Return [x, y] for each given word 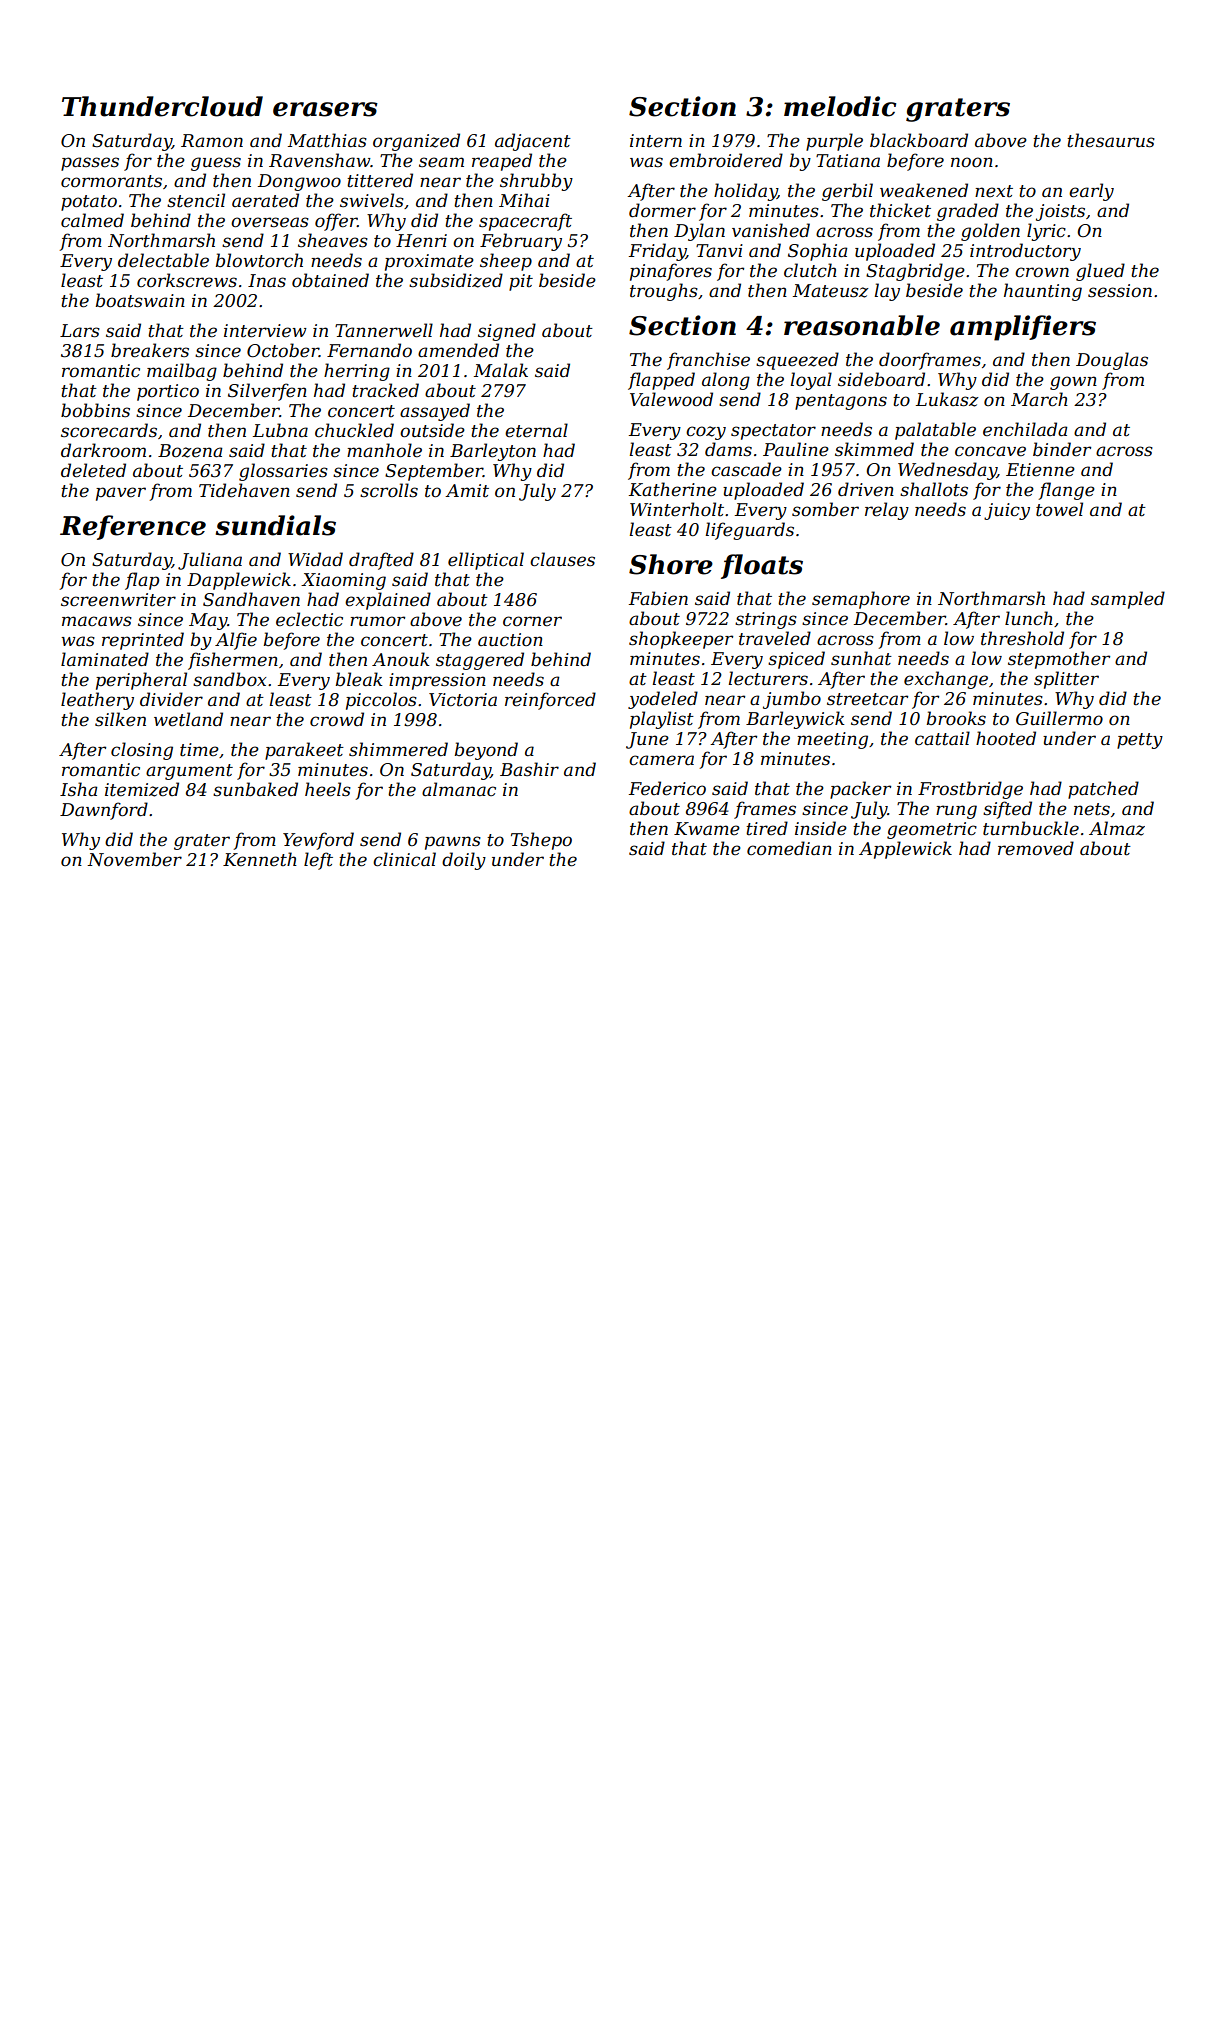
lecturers [768, 678]
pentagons [841, 402]
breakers [150, 350]
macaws [97, 621]
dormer [662, 210]
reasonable [862, 325]
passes [90, 164]
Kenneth [260, 859]
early [1091, 192]
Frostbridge [970, 790]
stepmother [1059, 660]
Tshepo [541, 841]
